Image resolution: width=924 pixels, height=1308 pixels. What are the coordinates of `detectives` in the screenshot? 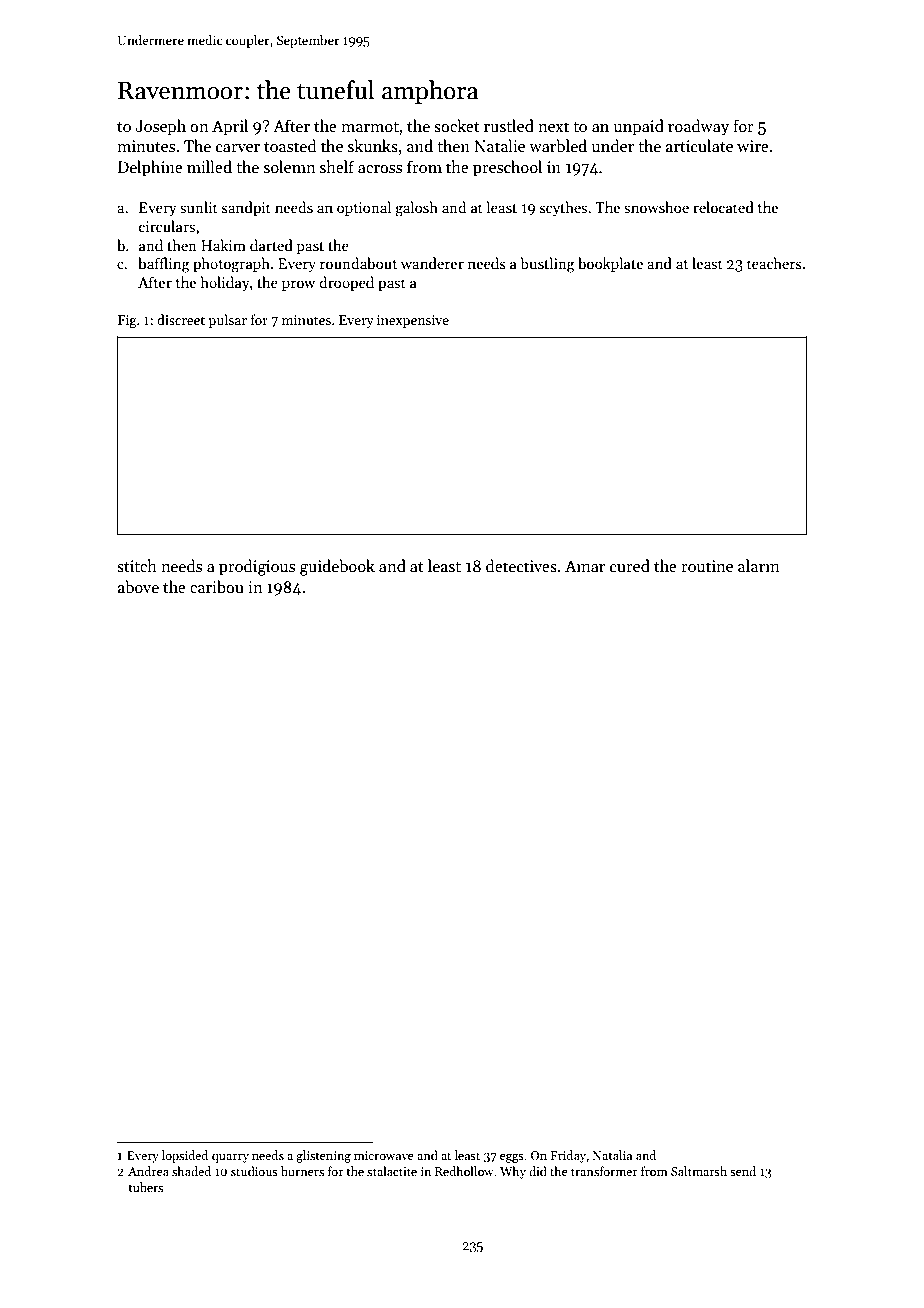 It's located at (521, 566).
